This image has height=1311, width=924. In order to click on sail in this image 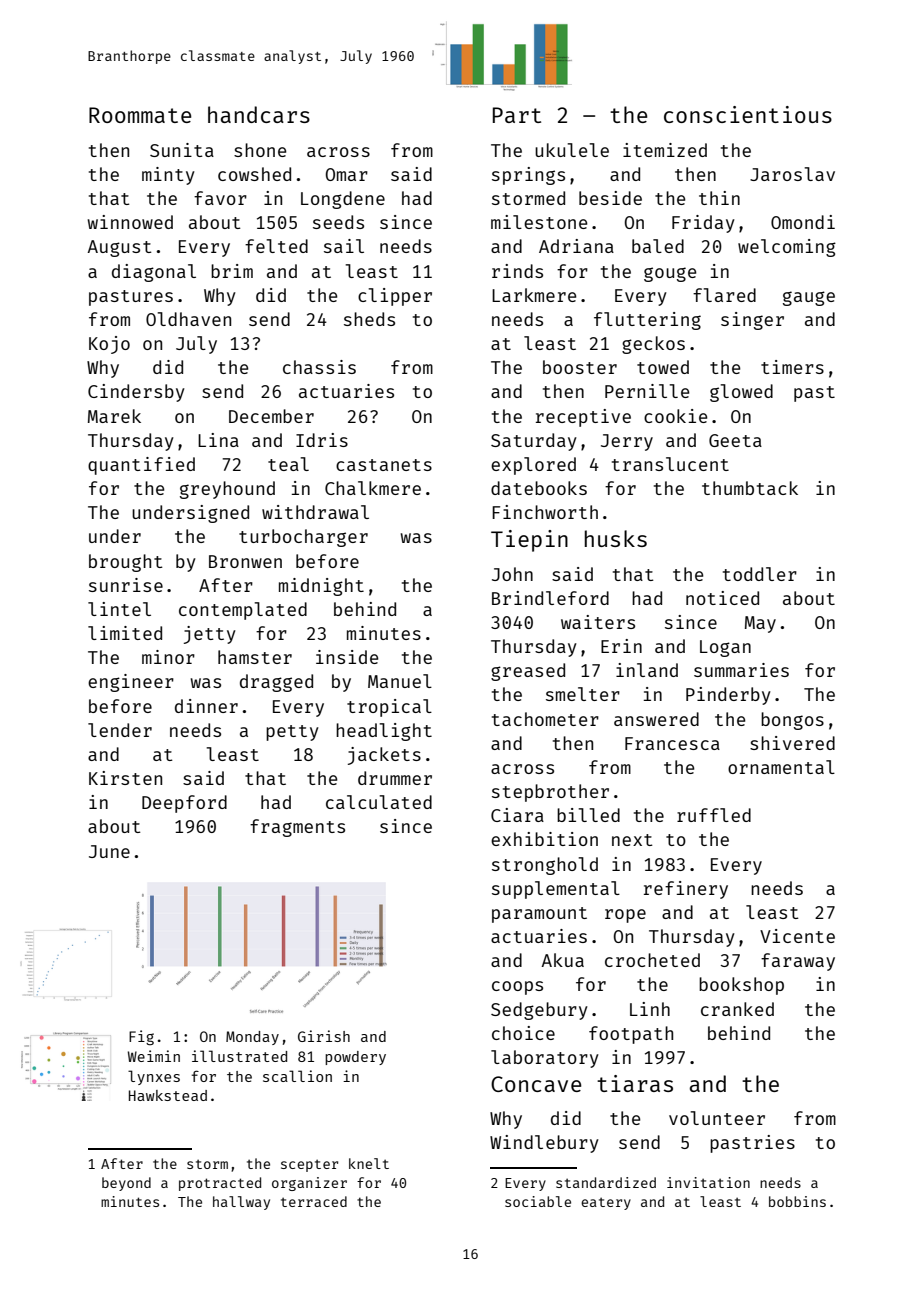, I will do `click(344, 246)`.
